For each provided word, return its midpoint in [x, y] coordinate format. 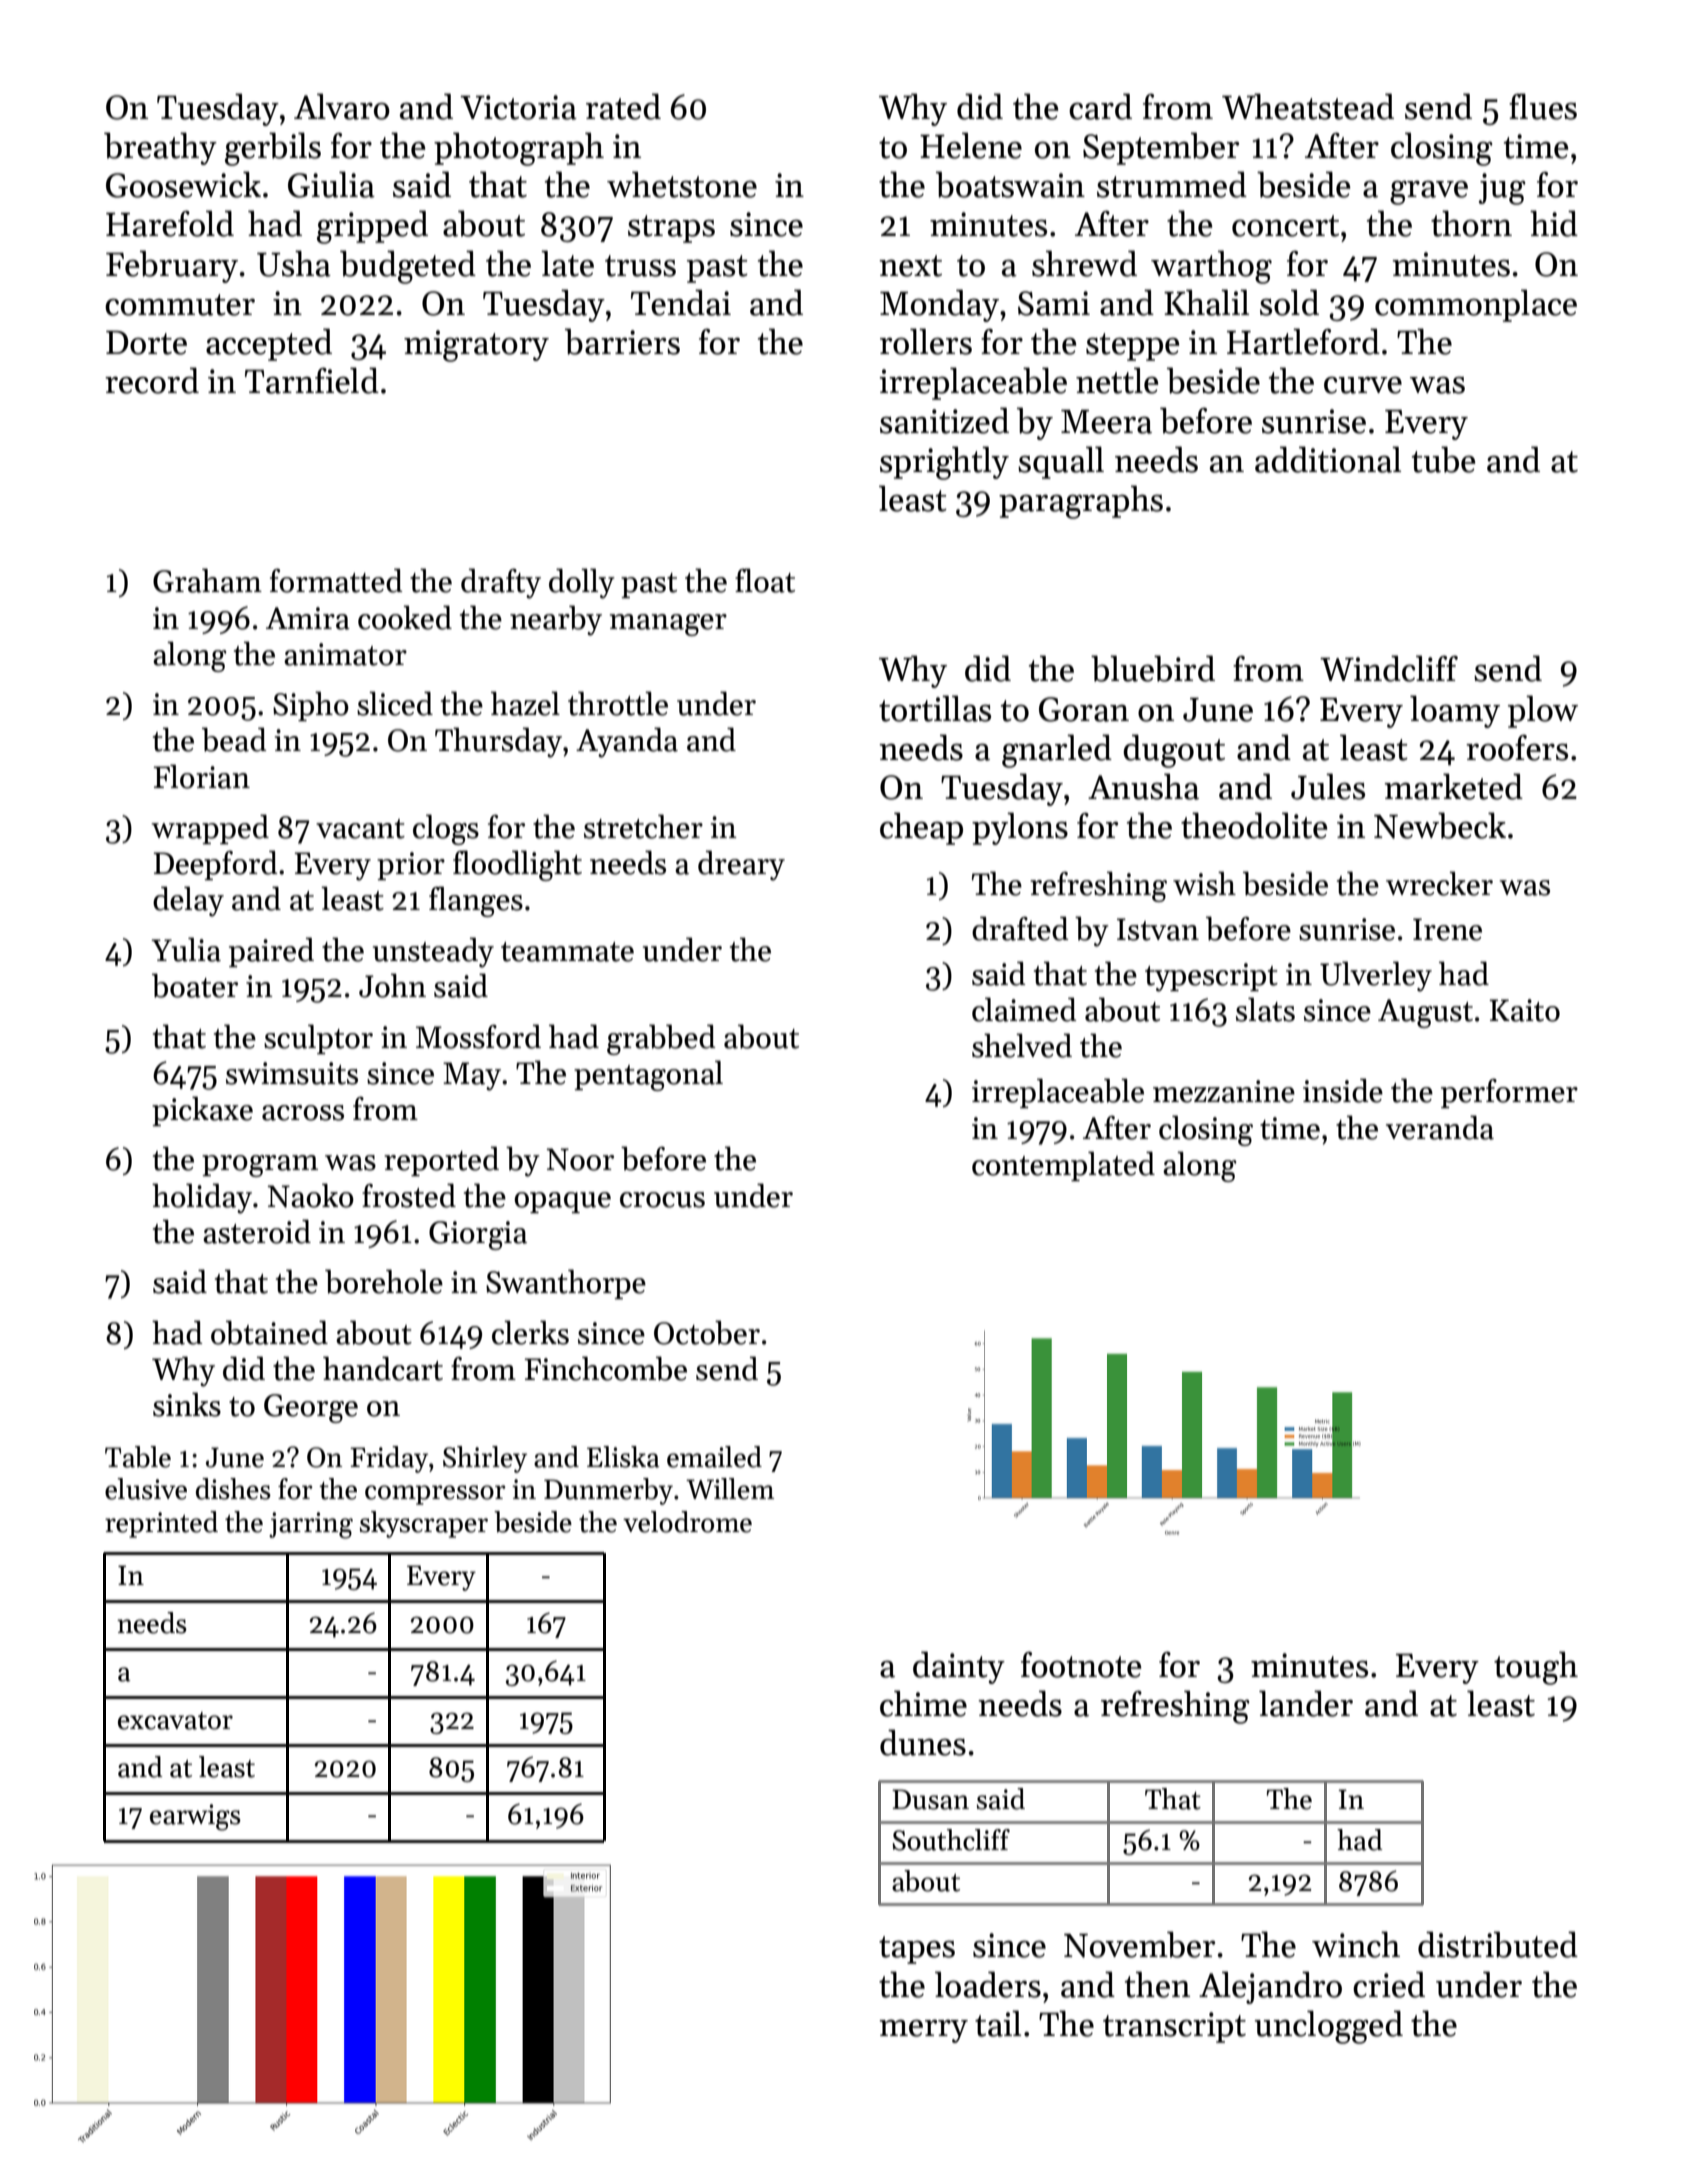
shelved [1022, 1045]
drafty [501, 583]
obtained [269, 1332]
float [765, 580]
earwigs [195, 1817]
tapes [917, 1950]
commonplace [1476, 305]
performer [1509, 1093]
